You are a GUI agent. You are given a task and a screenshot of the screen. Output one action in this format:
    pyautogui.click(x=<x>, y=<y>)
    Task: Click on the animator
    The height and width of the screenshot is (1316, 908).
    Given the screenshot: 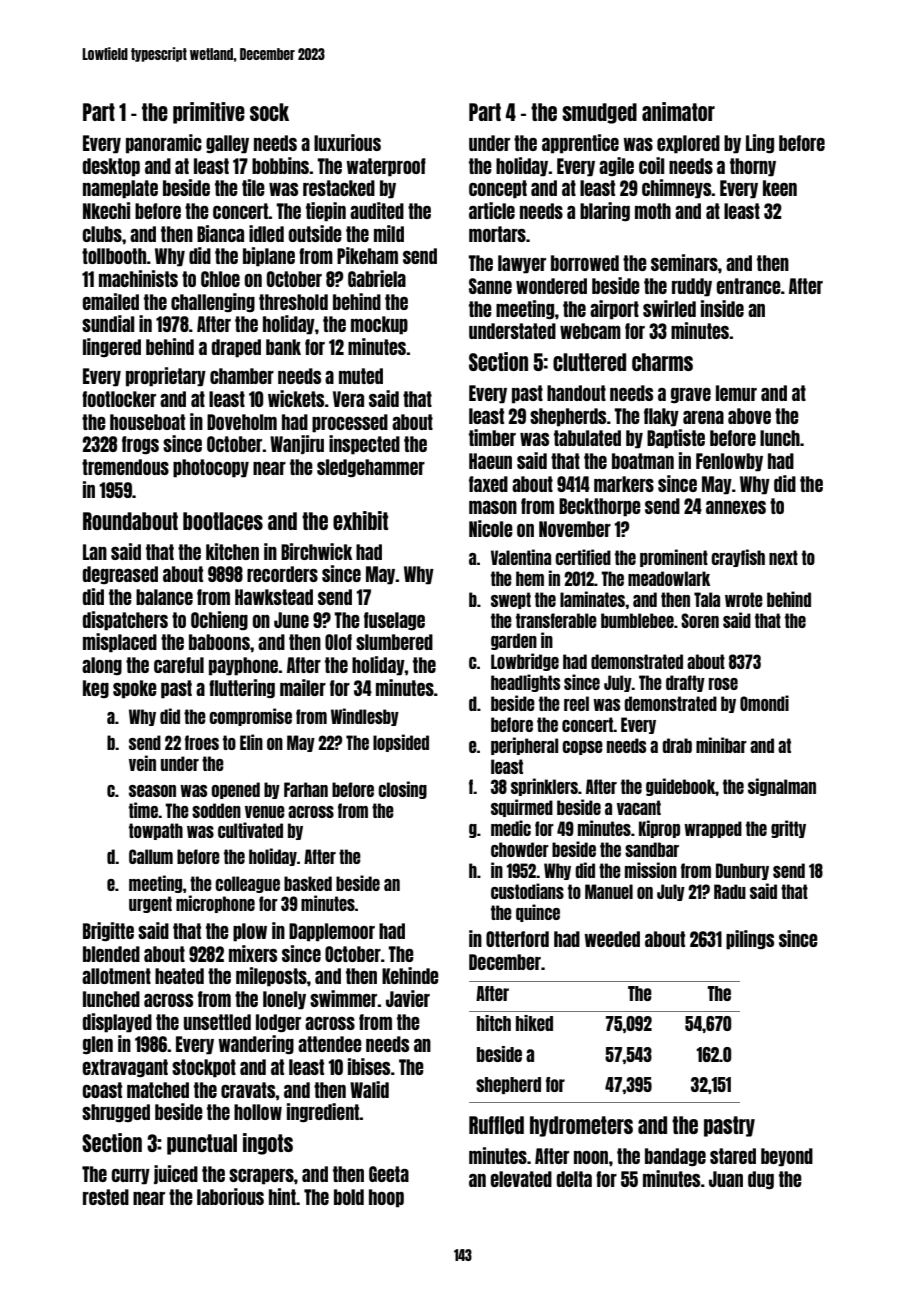 What is the action you would take?
    pyautogui.click(x=678, y=111)
